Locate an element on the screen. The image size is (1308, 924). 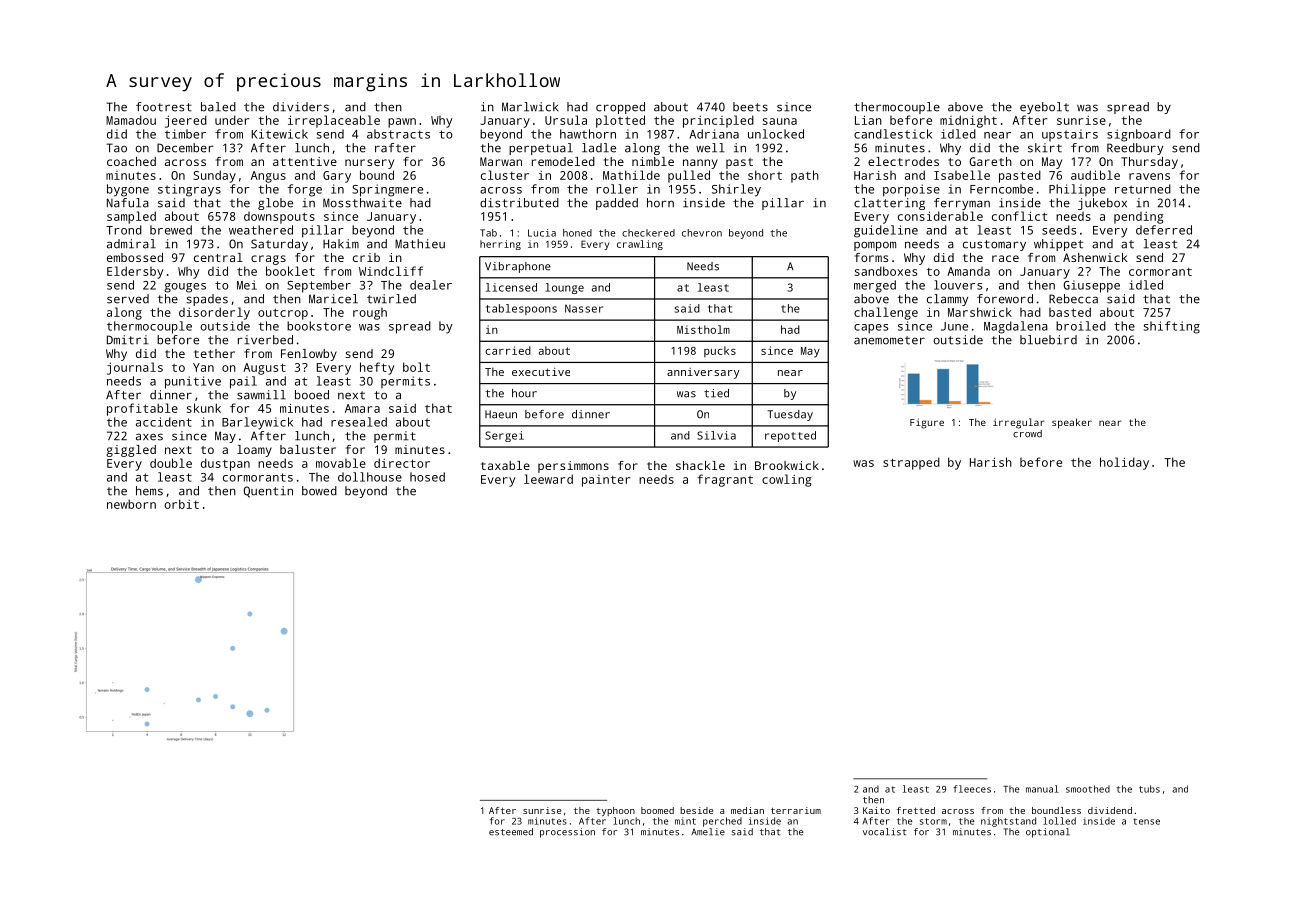
terrarium is located at coordinates (796, 810).
